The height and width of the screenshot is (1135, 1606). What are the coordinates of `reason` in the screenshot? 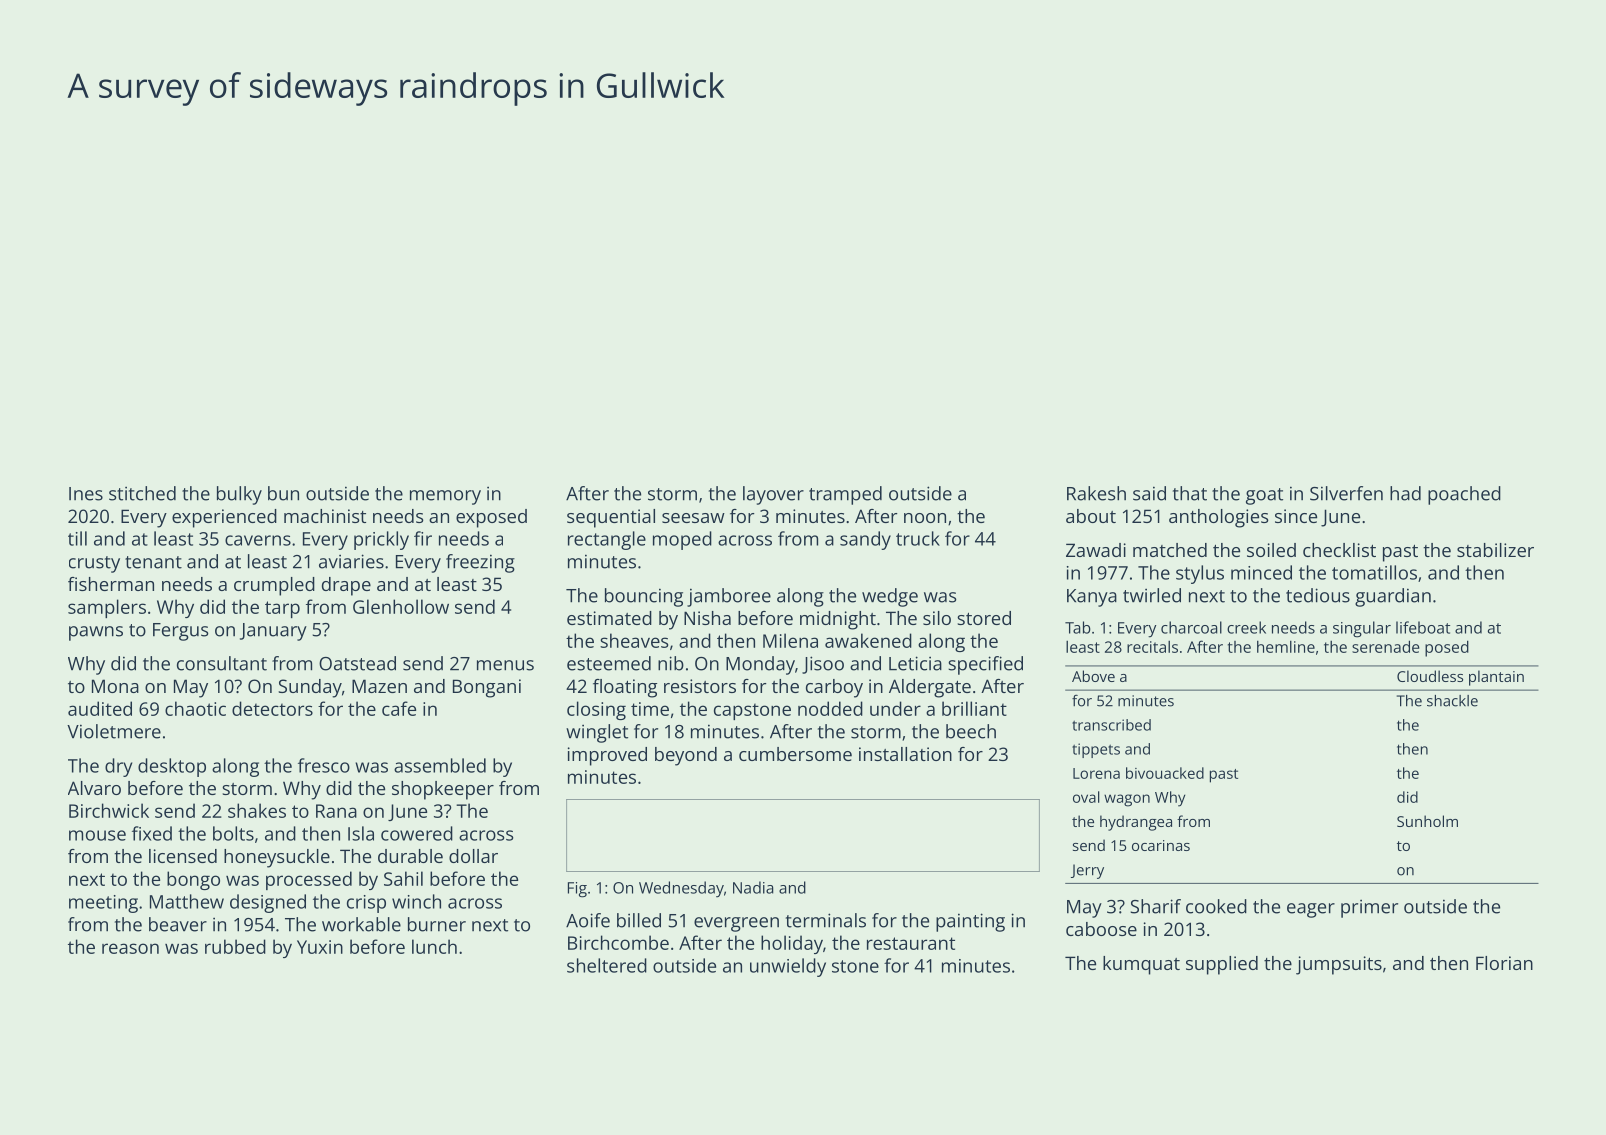 It's located at (130, 948).
